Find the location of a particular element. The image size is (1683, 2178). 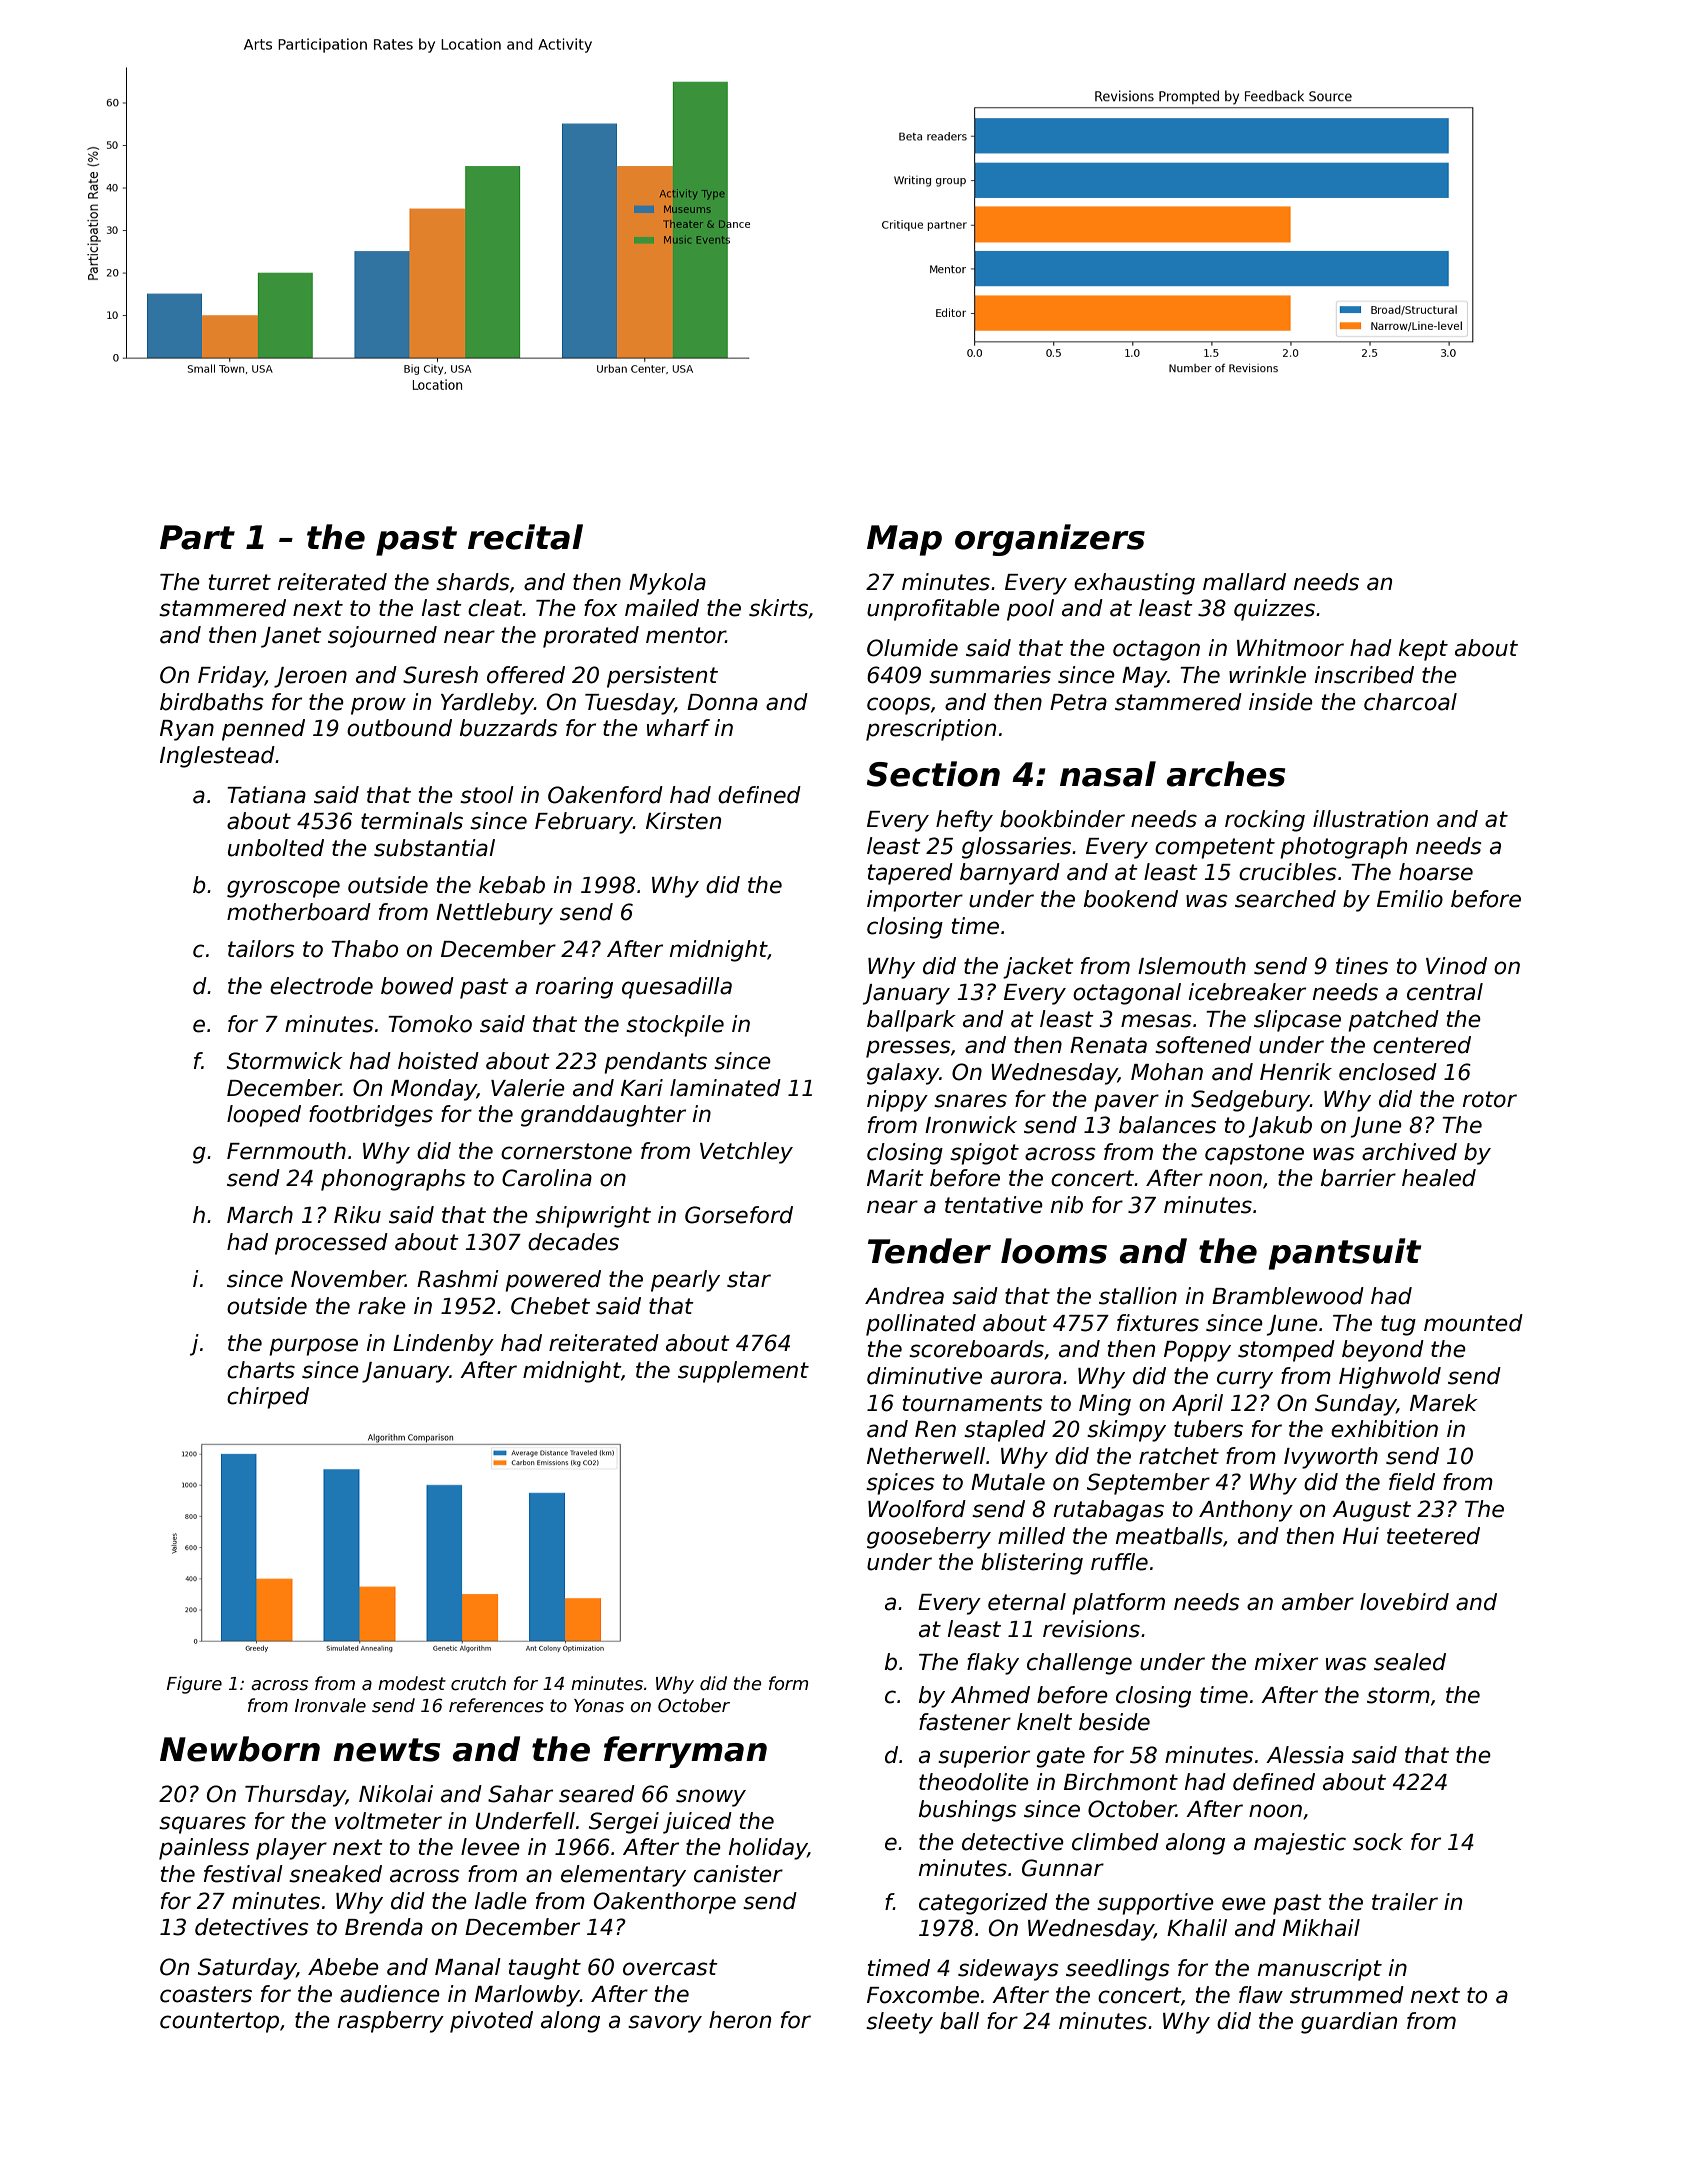

references is located at coordinates (496, 1705).
